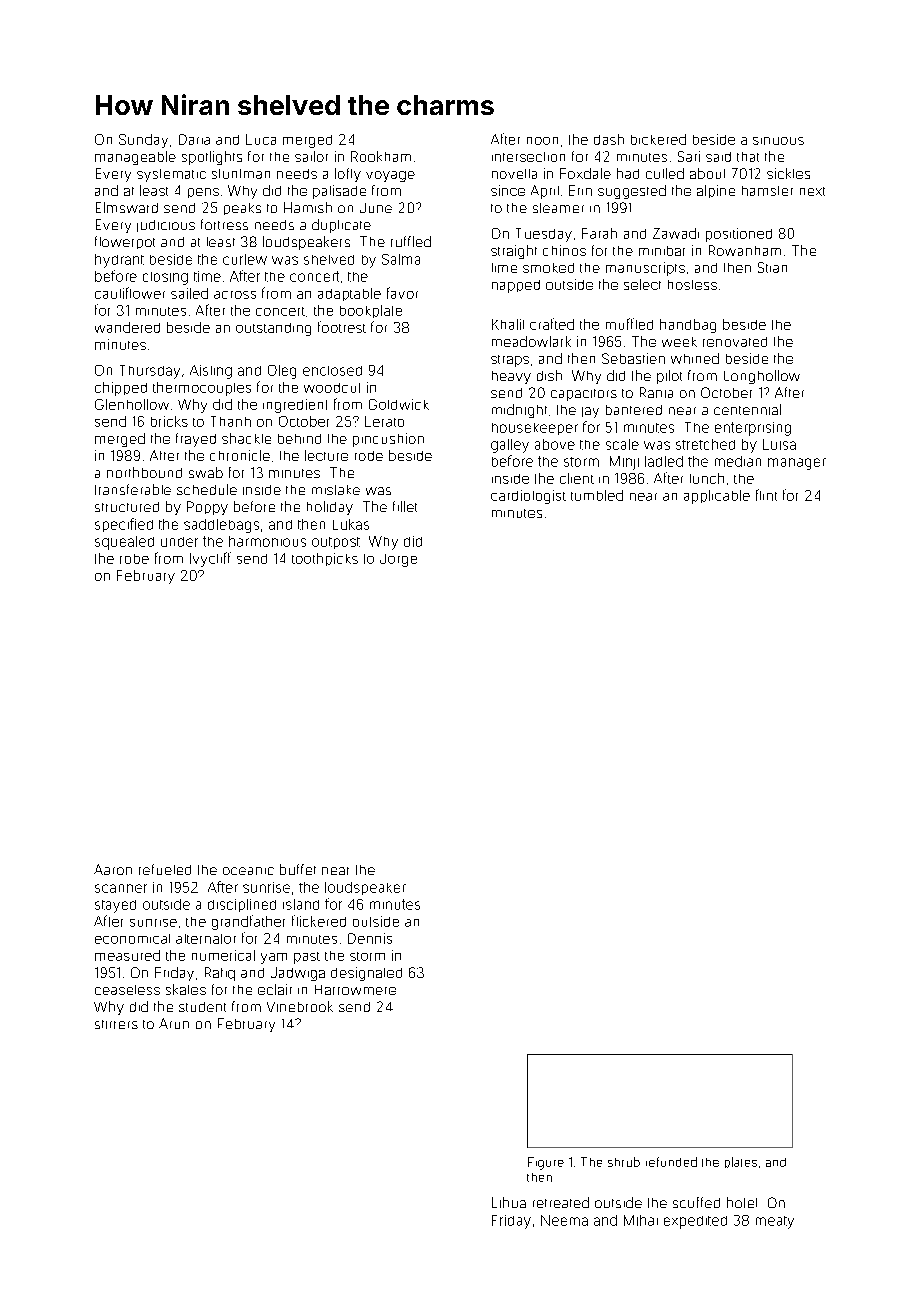  I want to click on intersection, so click(528, 157).
